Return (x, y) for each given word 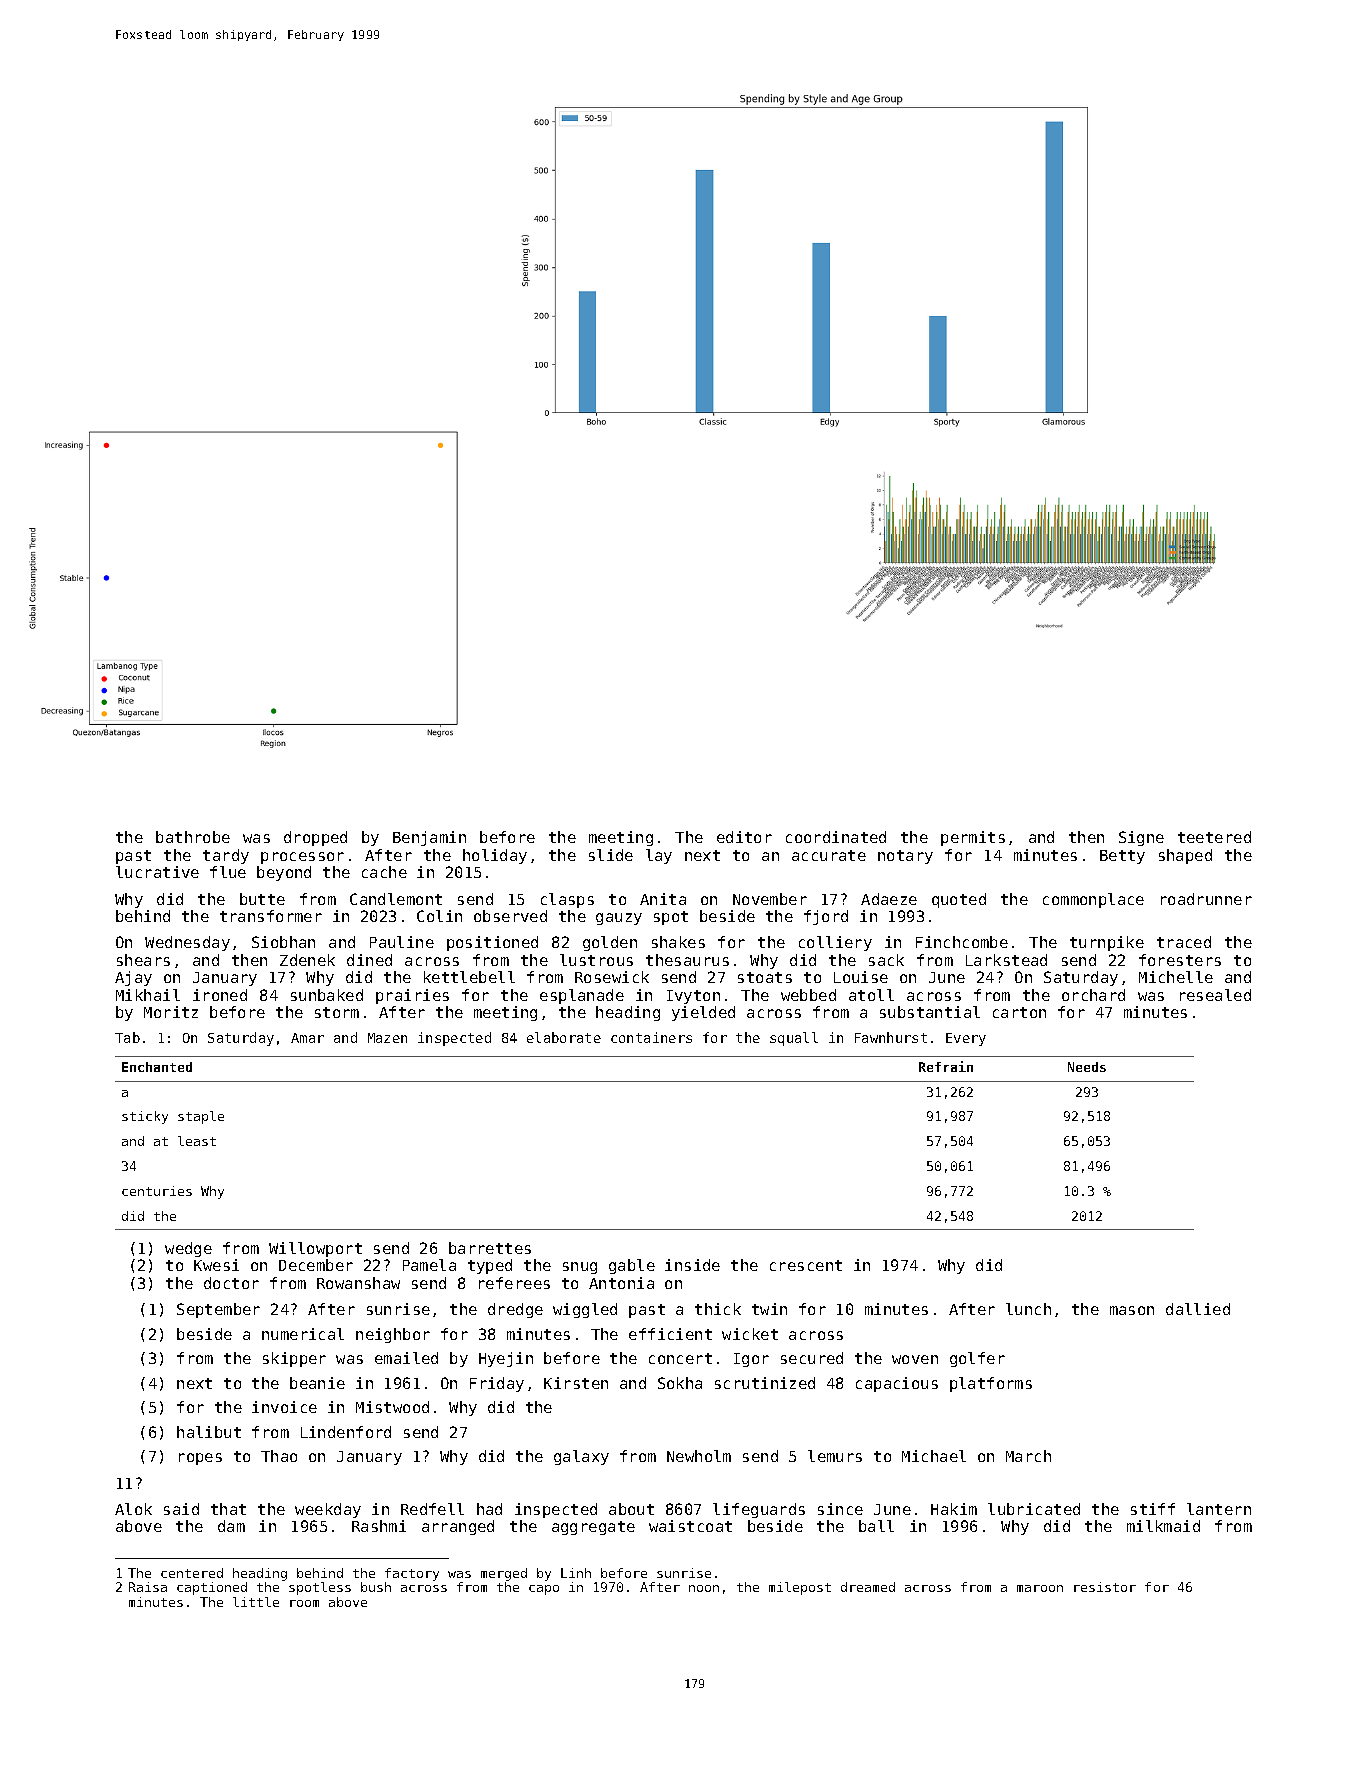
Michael (934, 1456)
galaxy (581, 1457)
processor (302, 858)
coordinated (836, 837)
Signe (1141, 838)
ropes (200, 1459)
